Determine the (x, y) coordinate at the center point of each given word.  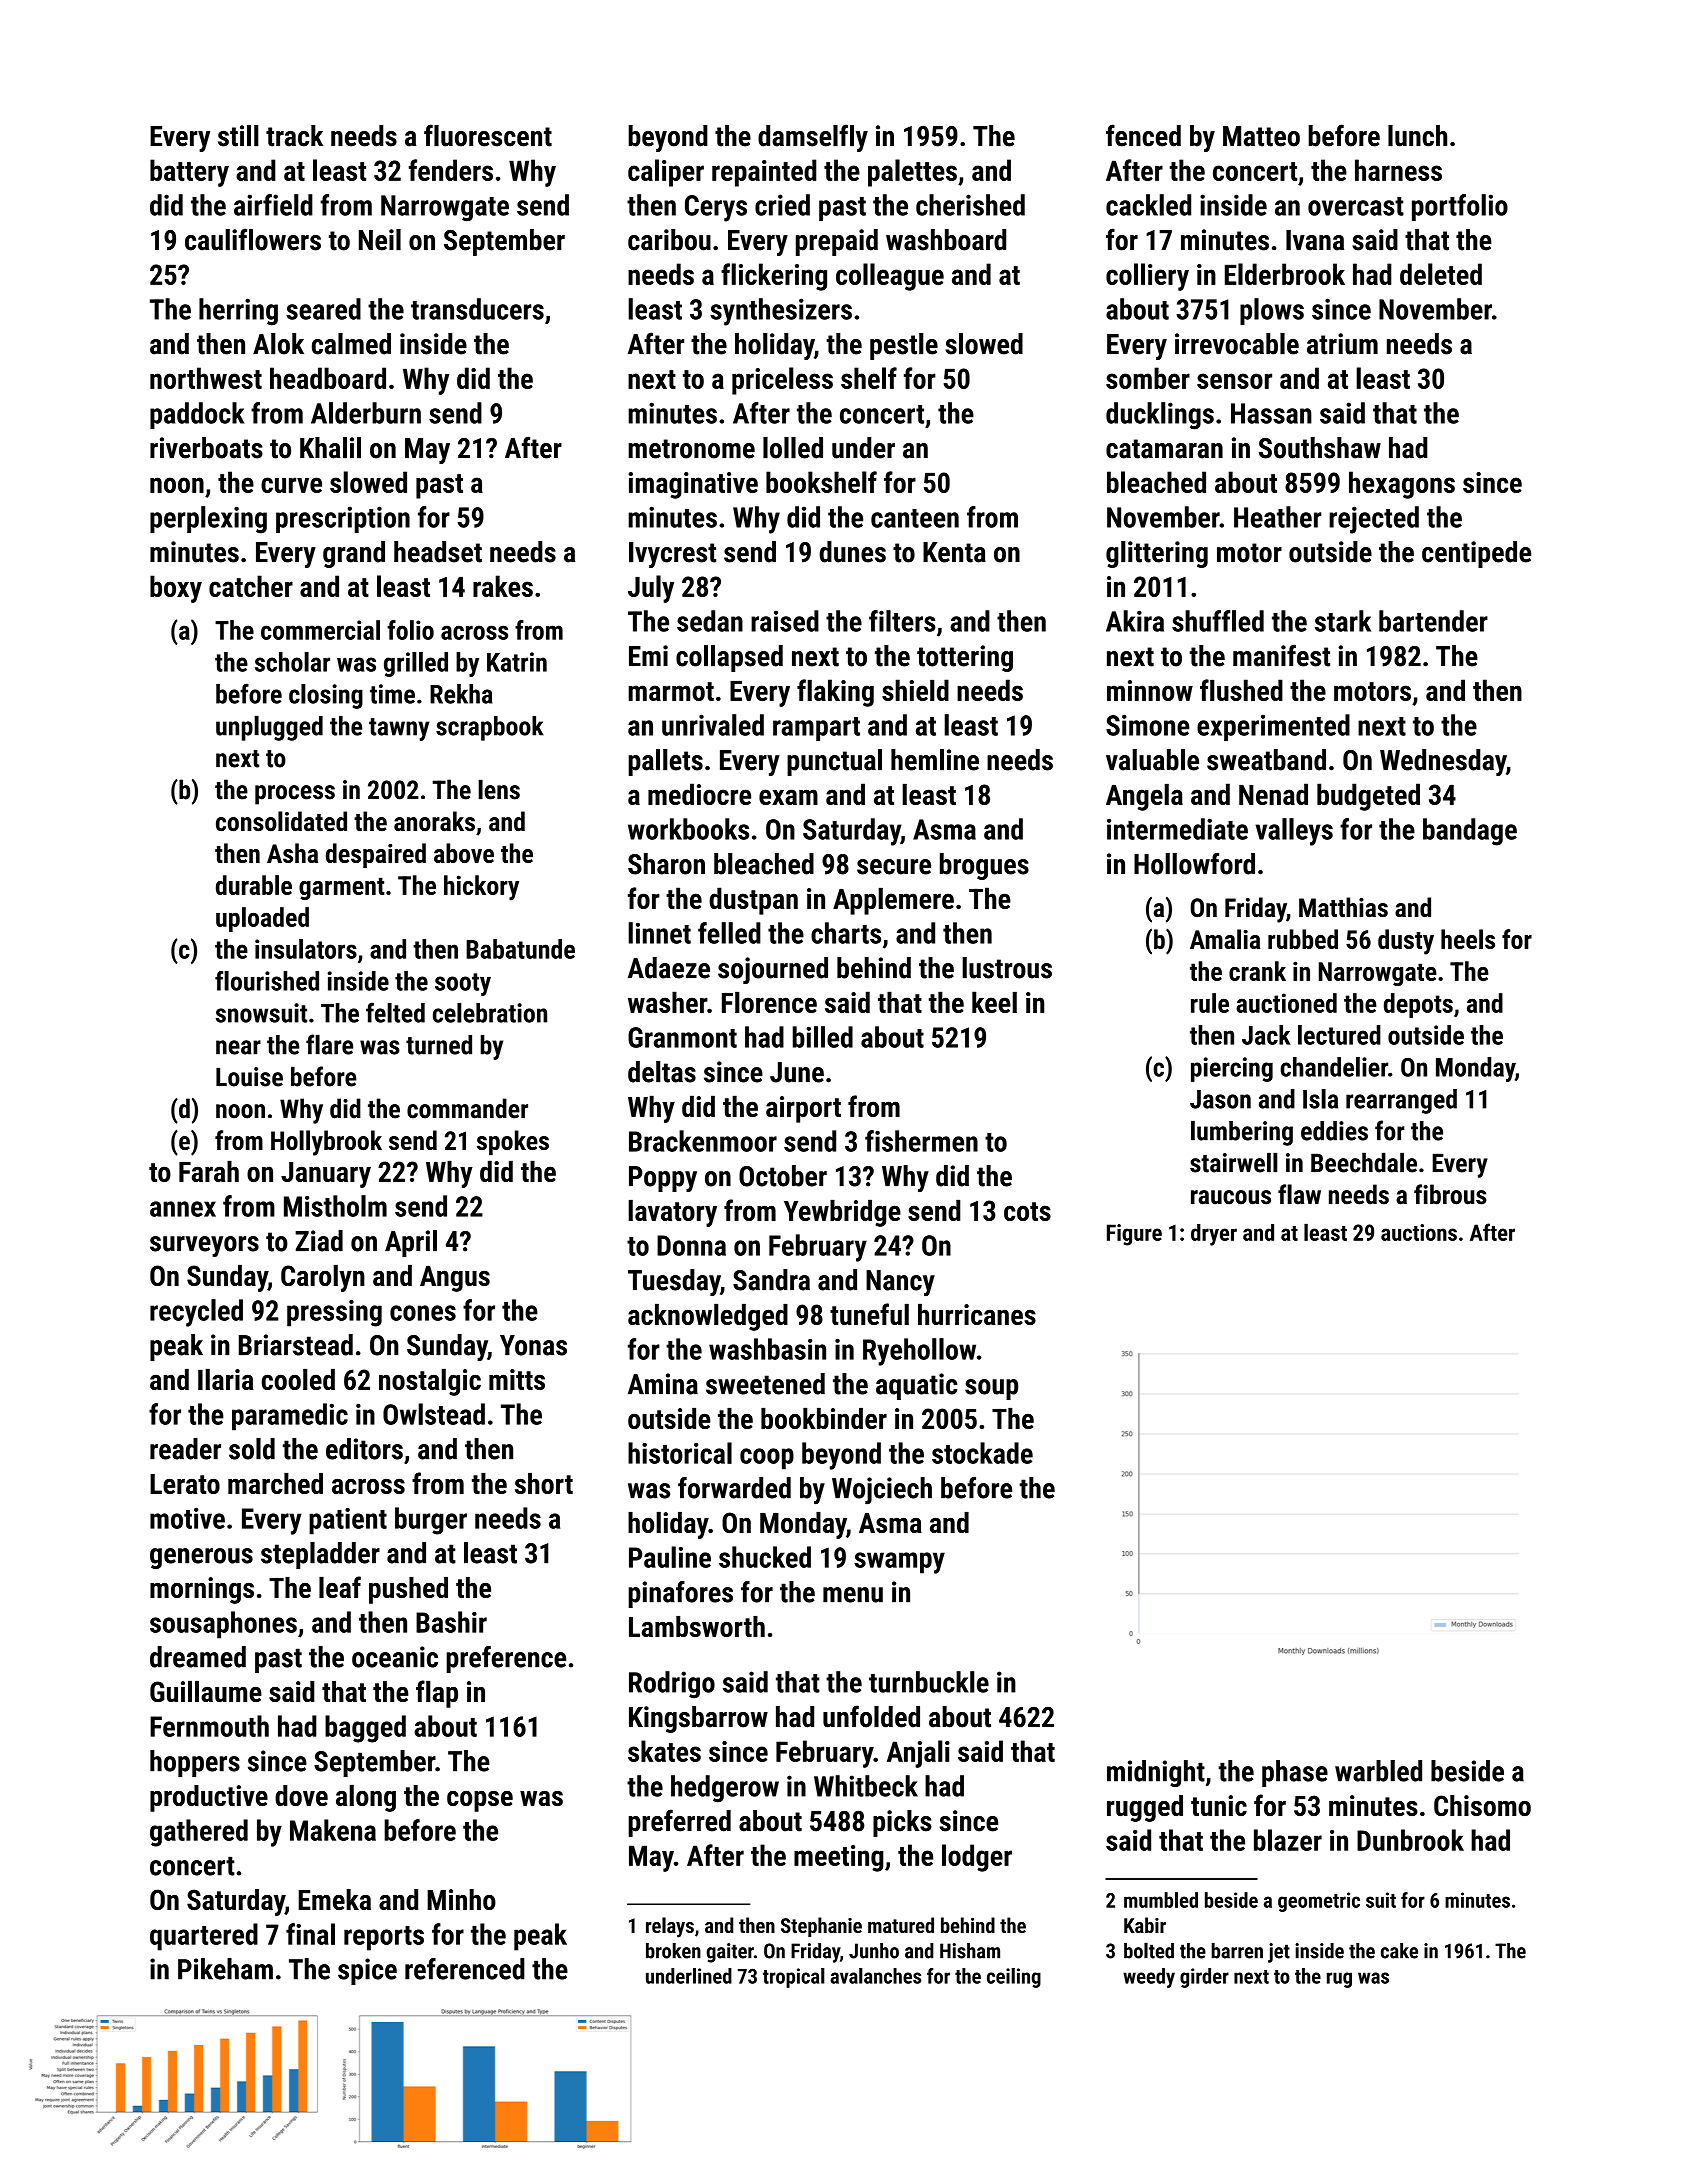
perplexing (208, 520)
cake (1399, 1951)
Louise (249, 1077)
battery (189, 173)
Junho (874, 1951)
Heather (1278, 517)
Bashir (451, 1622)
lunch (1417, 136)
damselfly (813, 138)
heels (1468, 939)
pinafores (680, 1594)
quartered (204, 1937)
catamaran (1164, 449)
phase (1295, 1773)
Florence (769, 1002)
